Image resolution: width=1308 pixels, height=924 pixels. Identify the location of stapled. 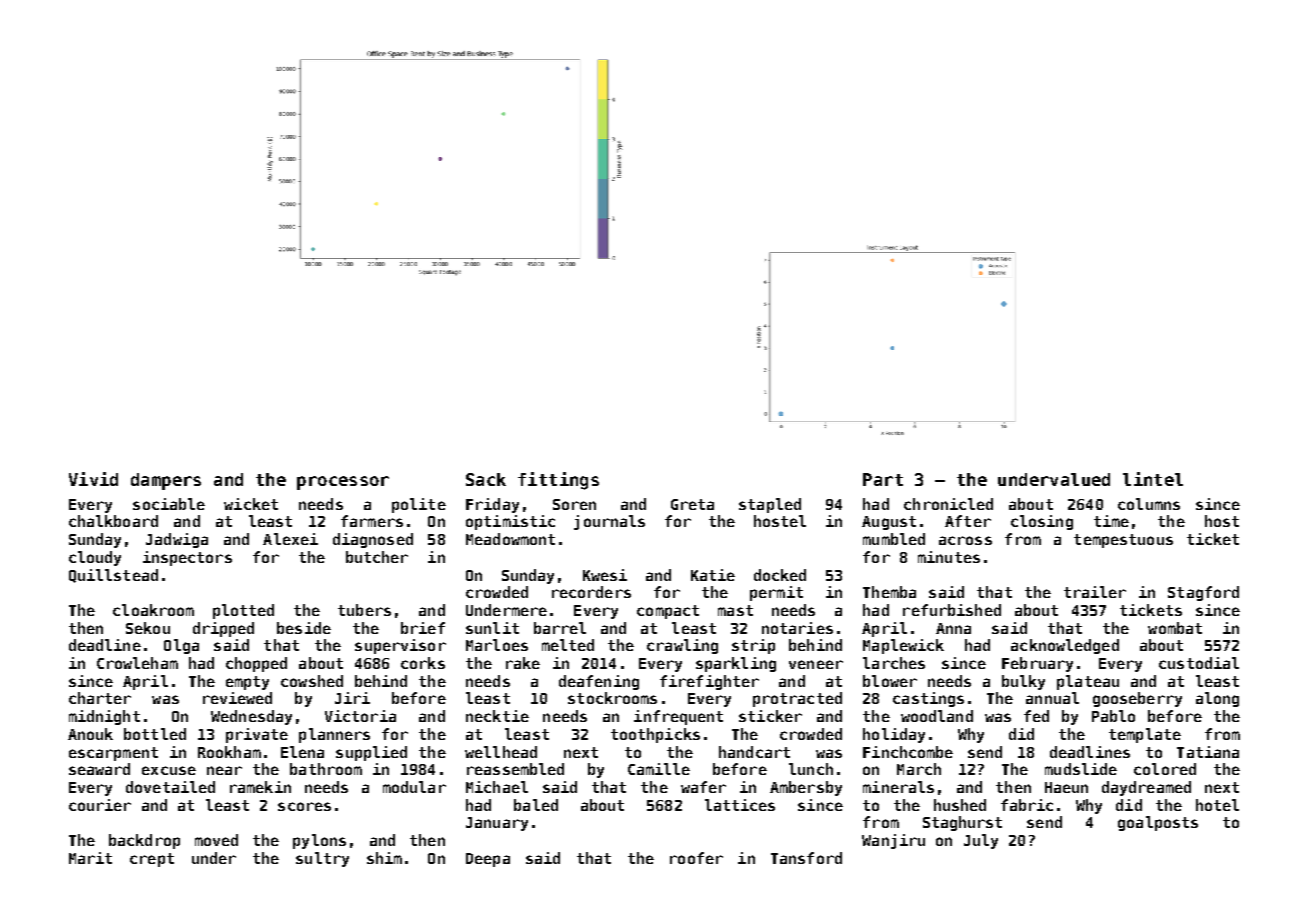
(770, 505).
